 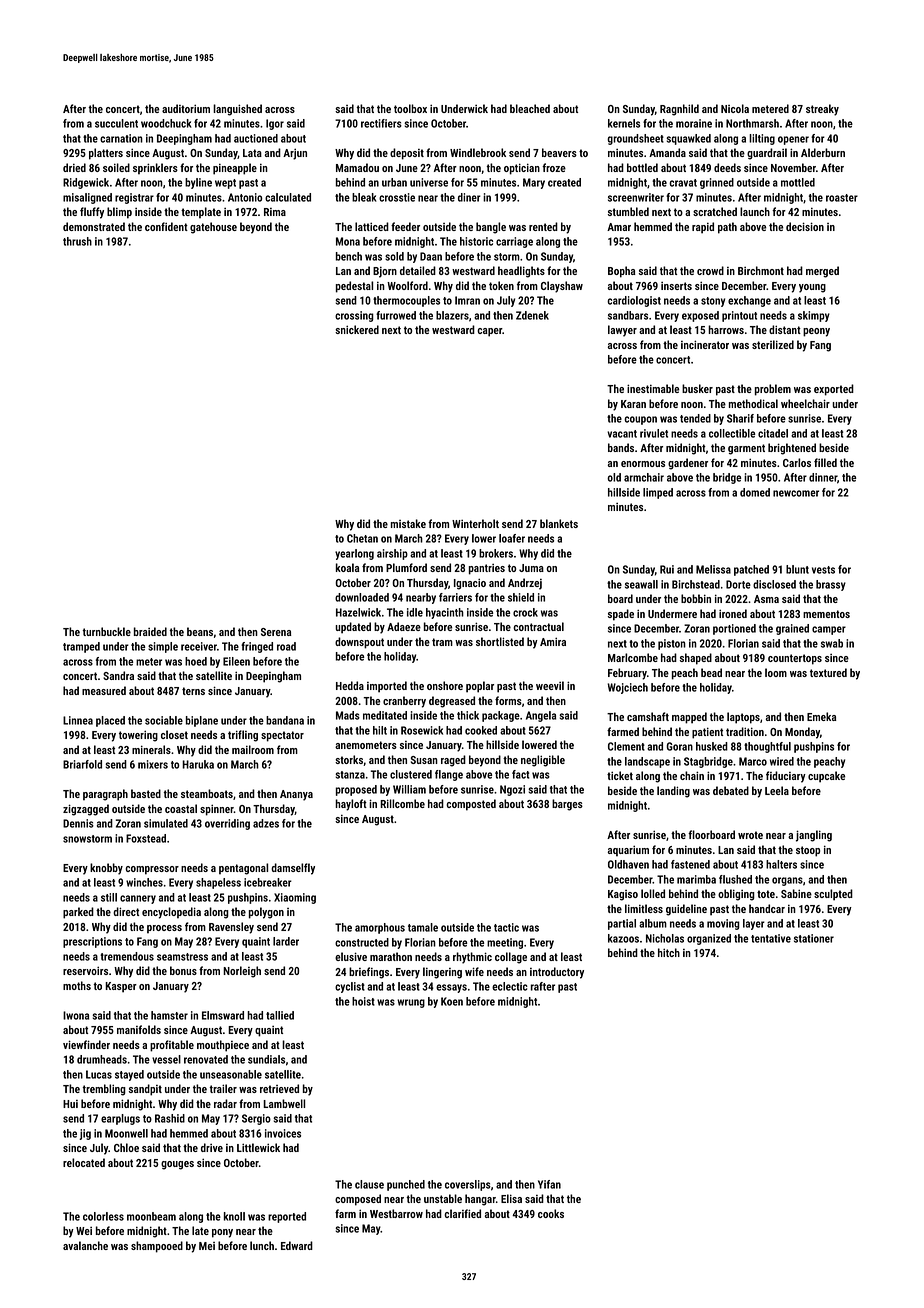 I want to click on bench, so click(x=349, y=256).
